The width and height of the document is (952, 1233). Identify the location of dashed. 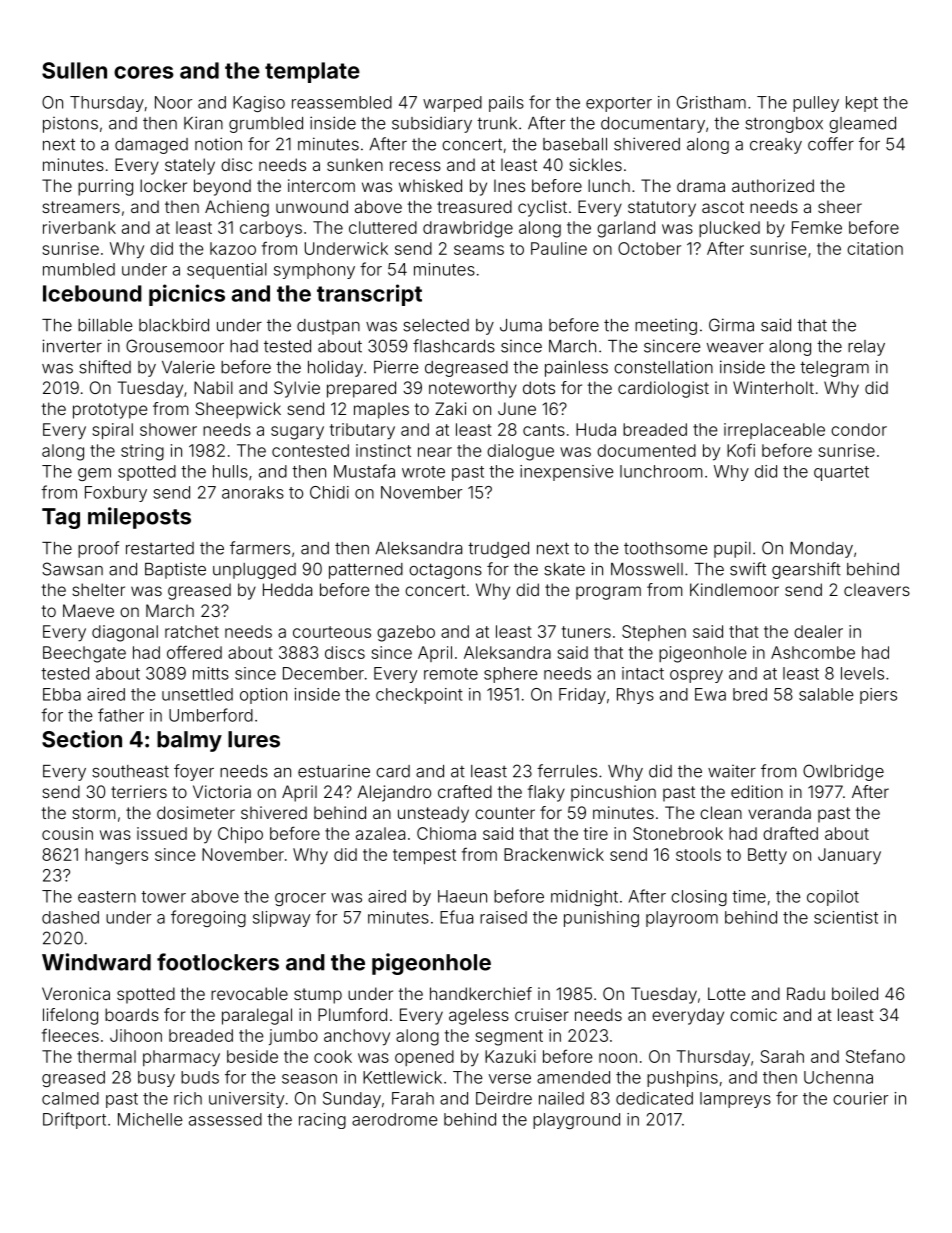
(70, 917).
